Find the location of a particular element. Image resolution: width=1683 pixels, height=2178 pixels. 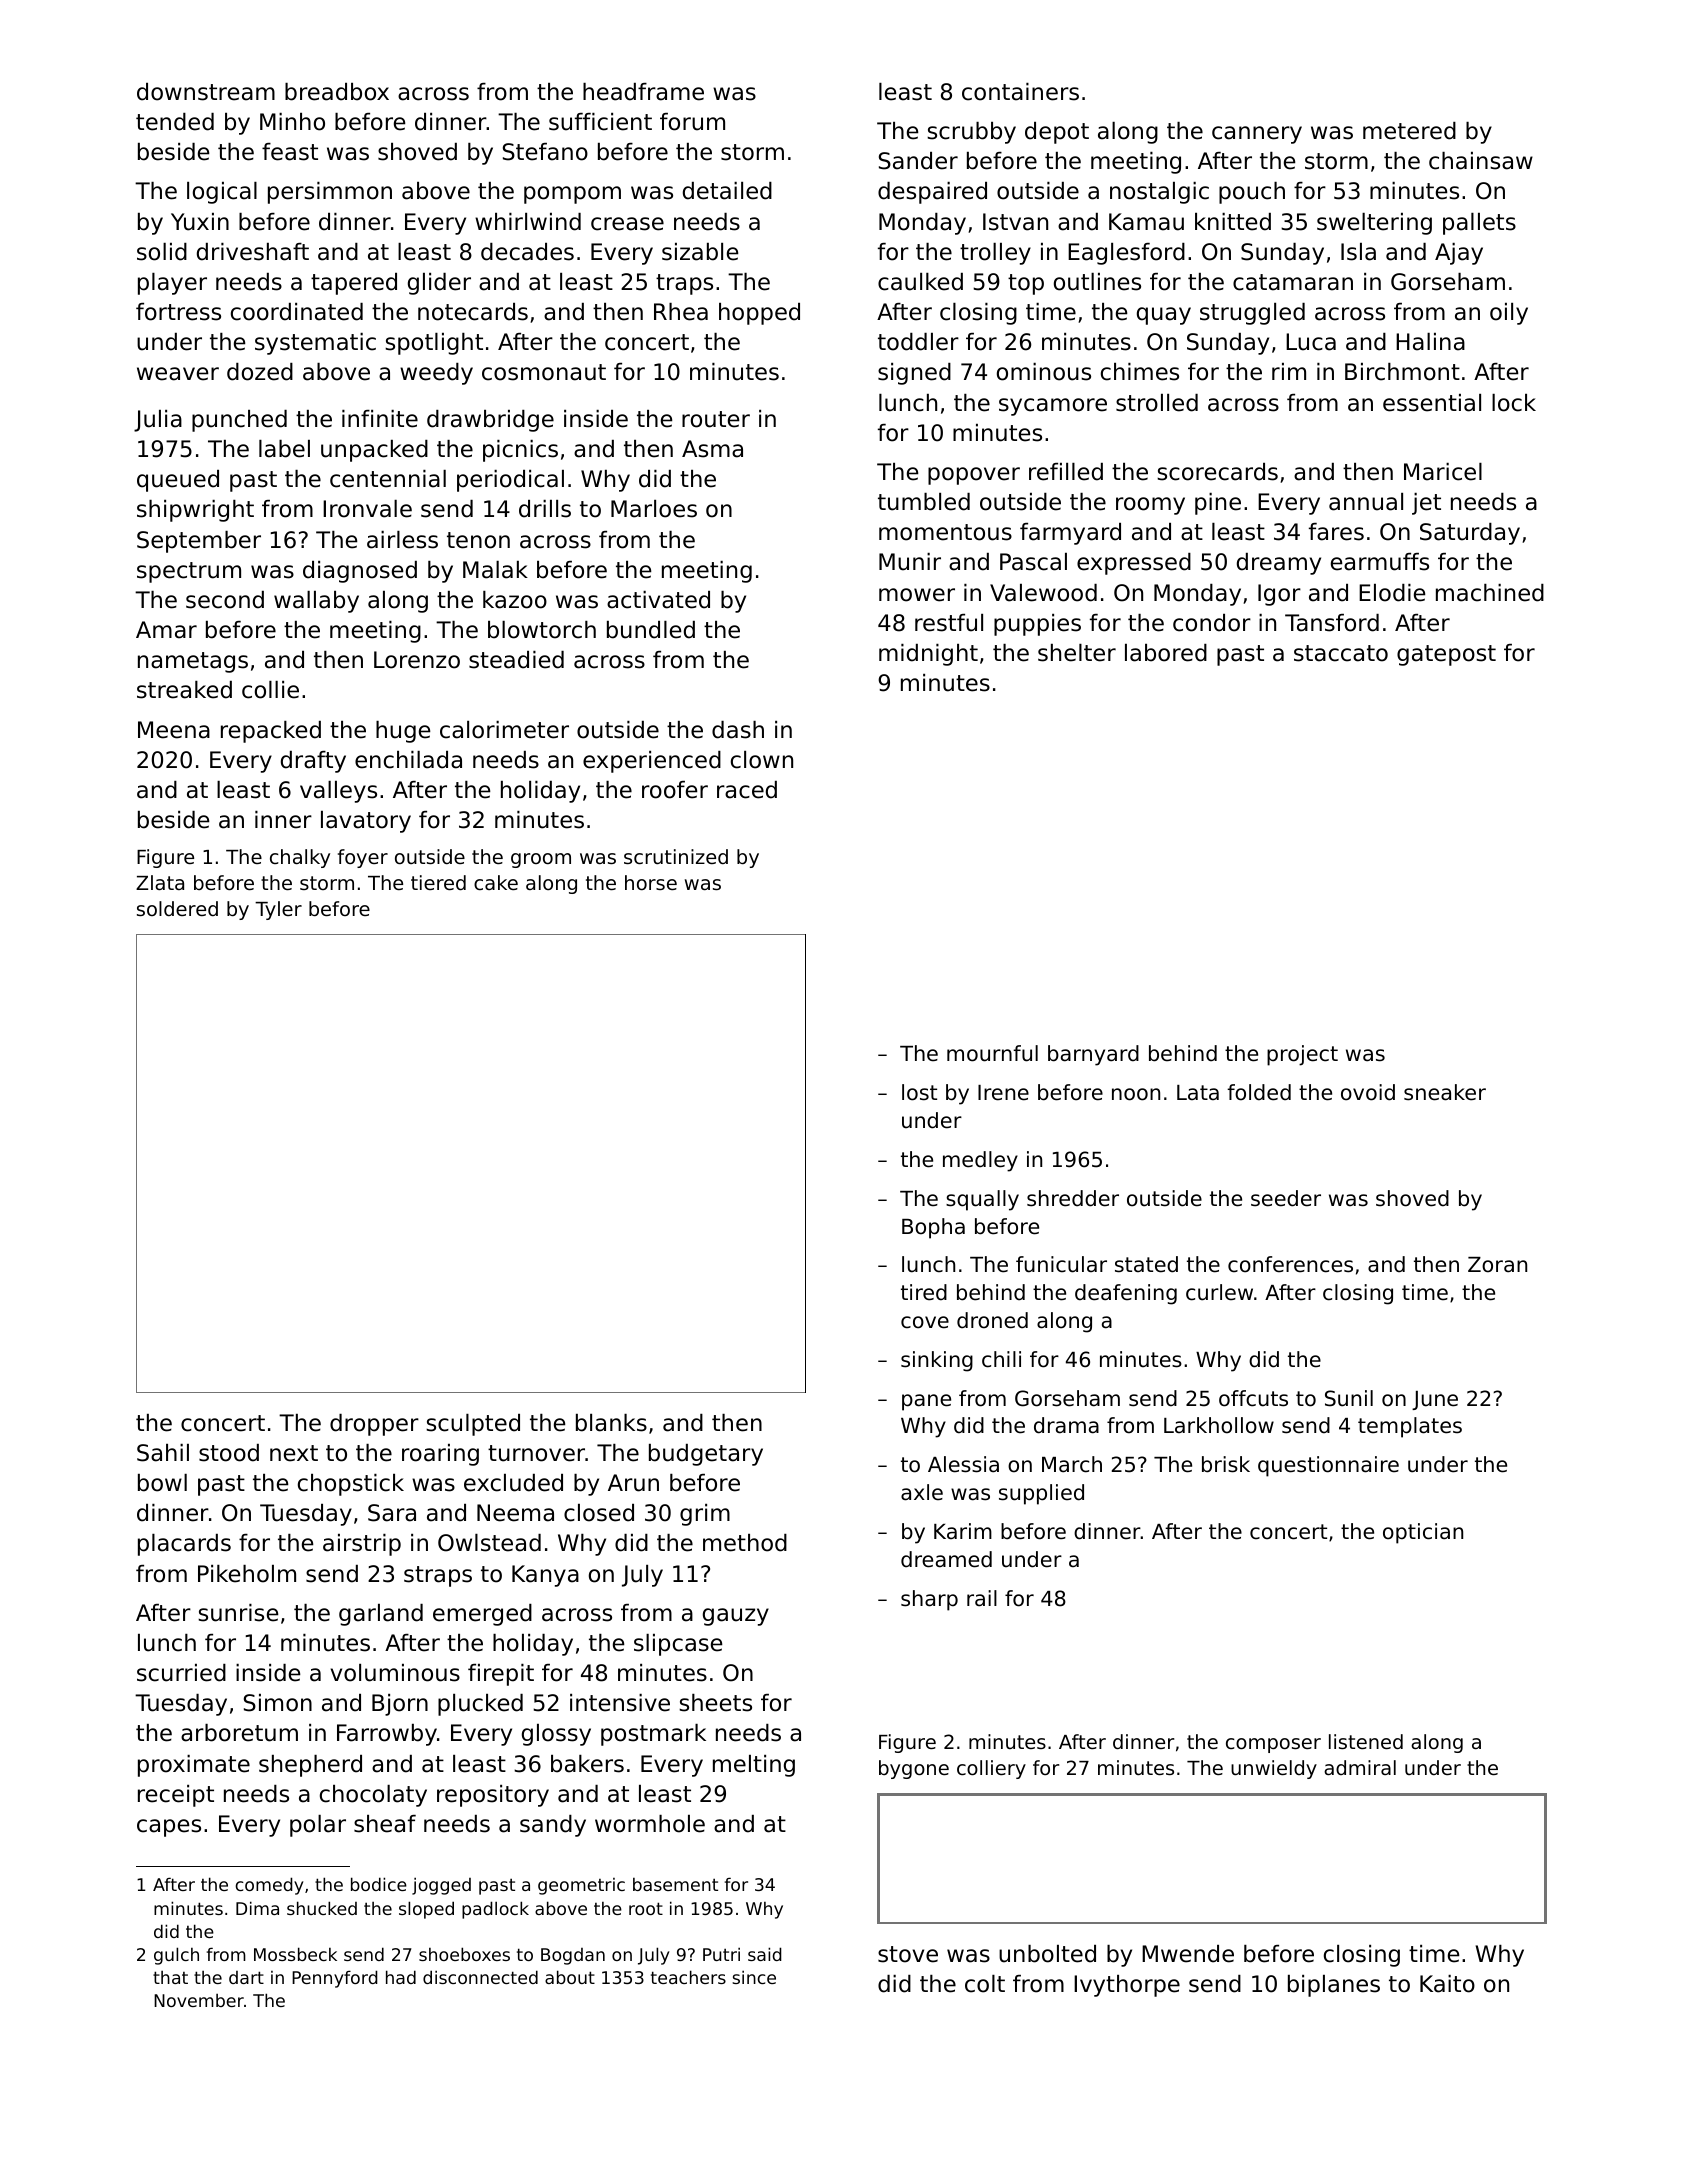

Luca is located at coordinates (1311, 342).
